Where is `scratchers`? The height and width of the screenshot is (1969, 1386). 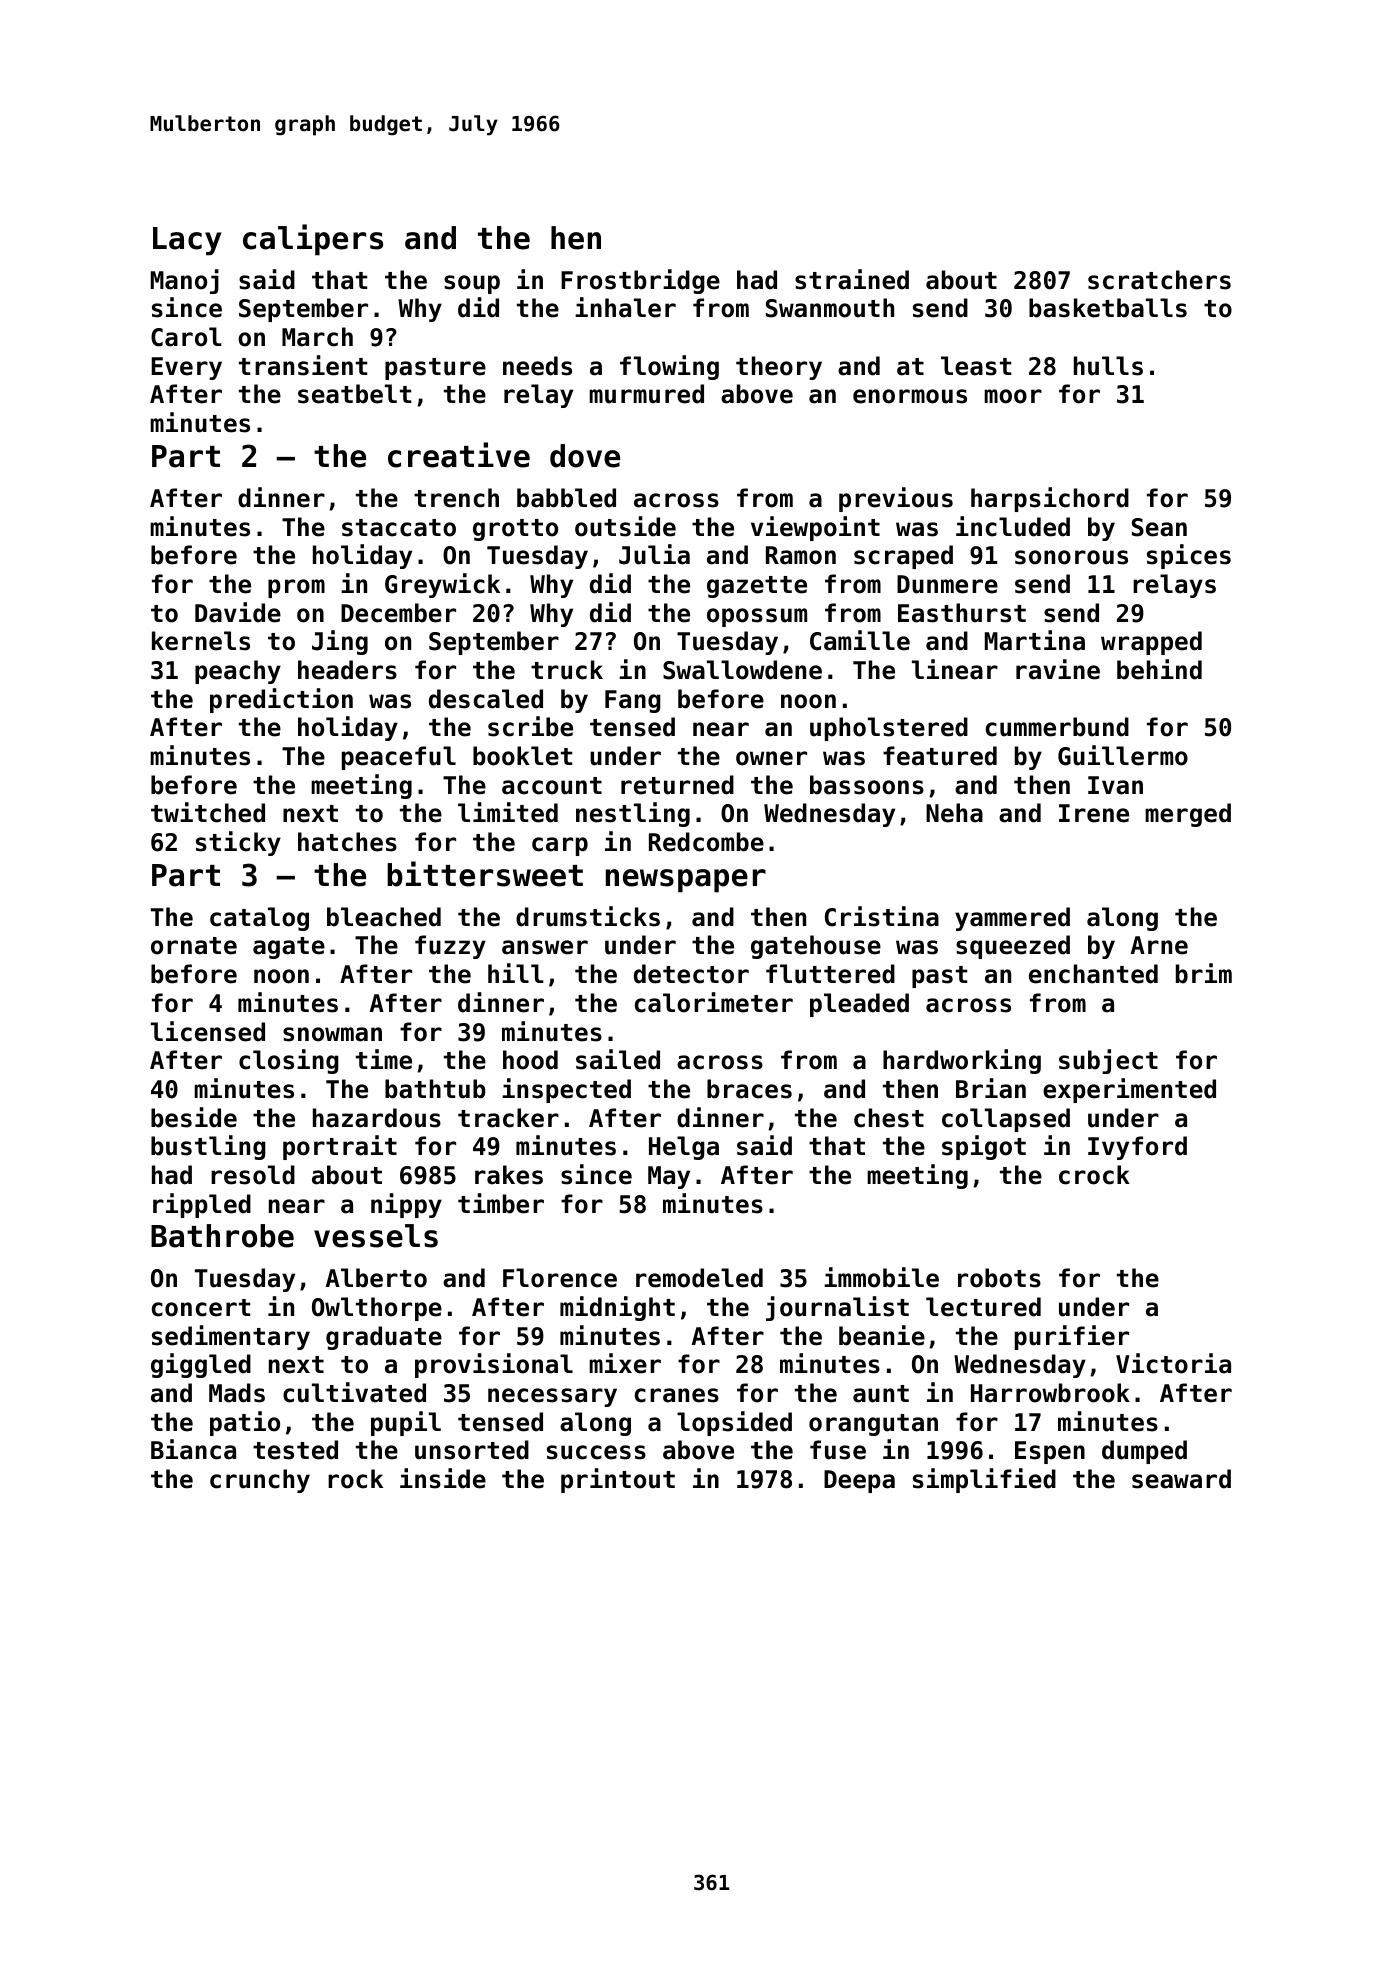 scratchers is located at coordinates (1159, 280).
